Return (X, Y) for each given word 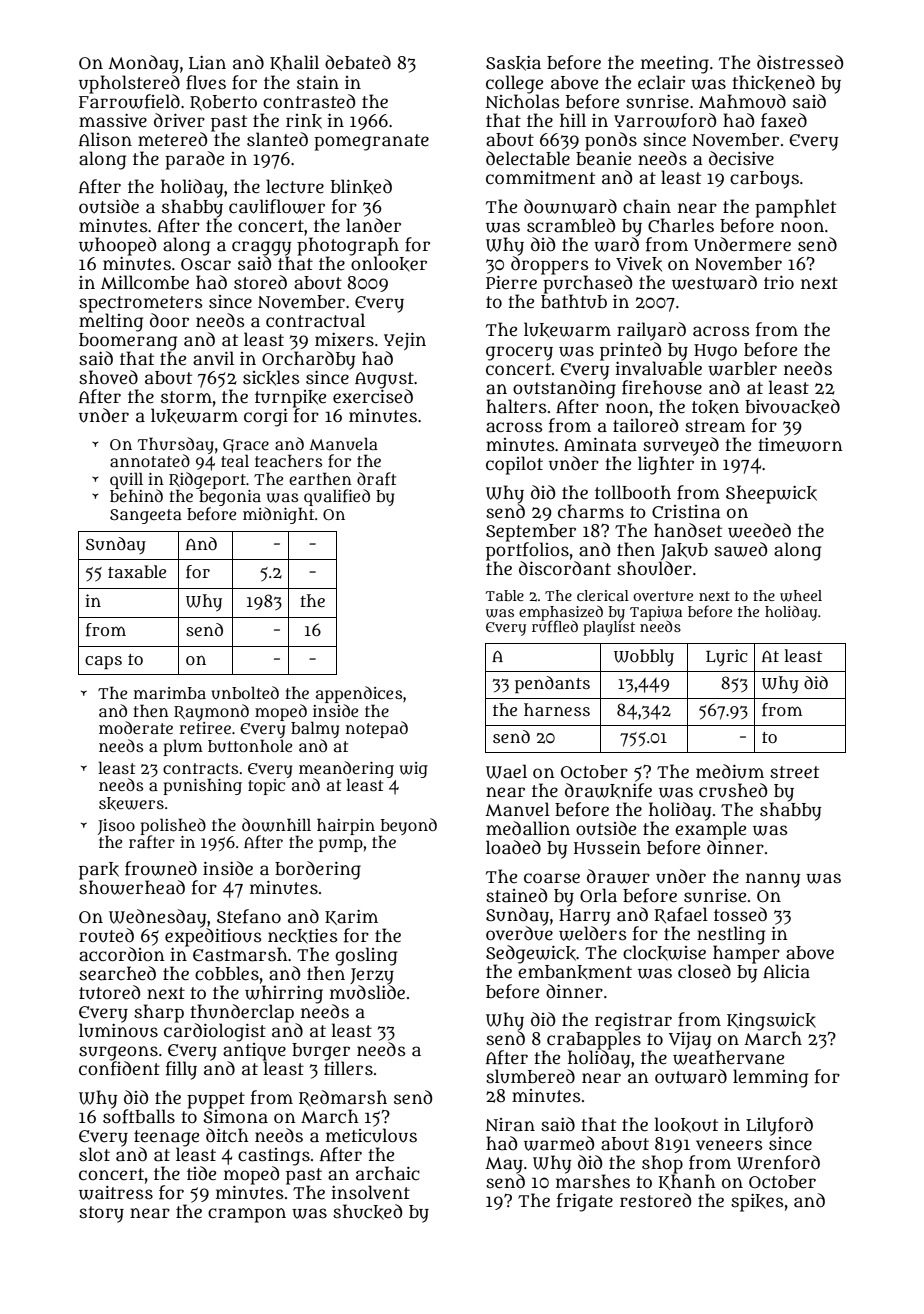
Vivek (639, 264)
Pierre (511, 282)
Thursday (176, 445)
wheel (801, 596)
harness (557, 709)
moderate (136, 727)
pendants (552, 684)
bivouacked (792, 407)
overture (663, 596)
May (504, 1165)
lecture (295, 186)
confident (119, 1068)
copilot (514, 465)
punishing (202, 786)
